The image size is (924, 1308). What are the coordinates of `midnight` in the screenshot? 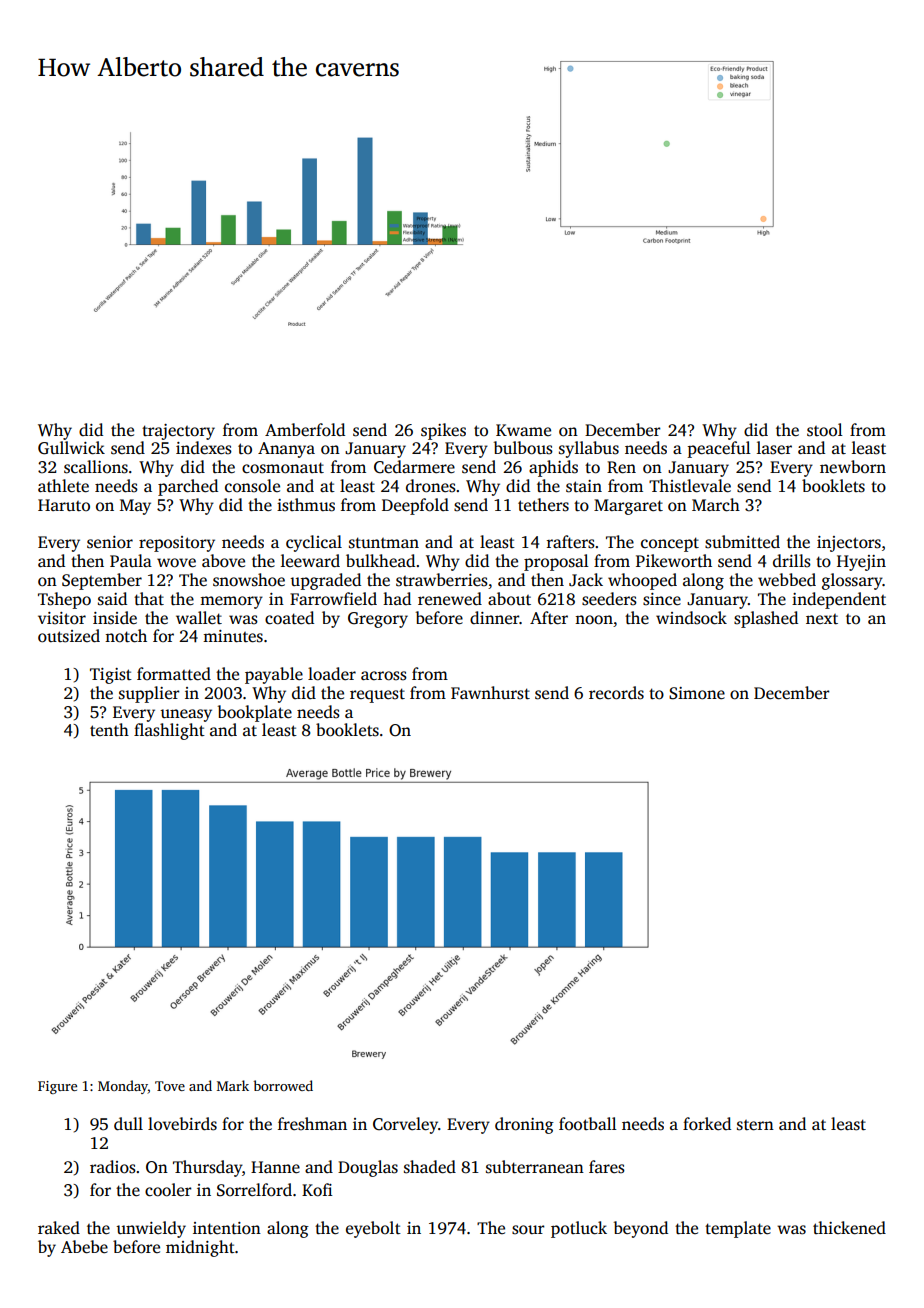 It's located at (200, 1248).
